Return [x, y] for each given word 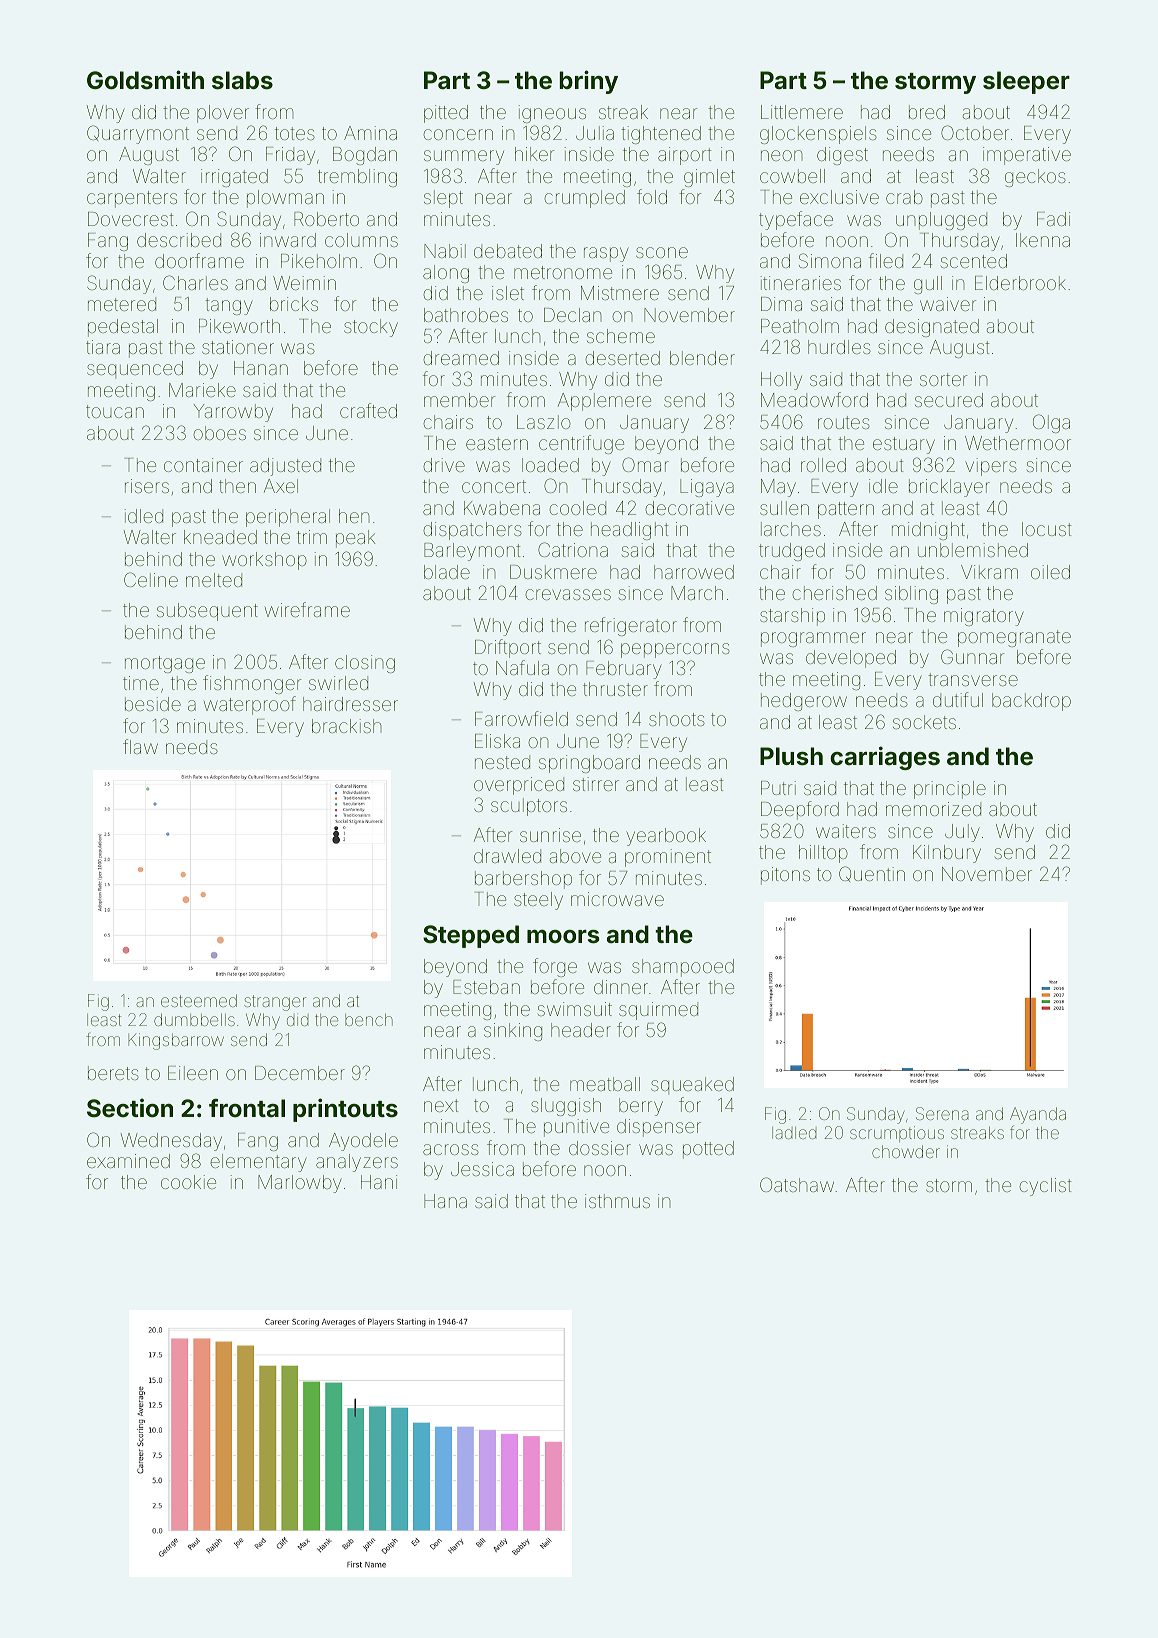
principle [950, 790]
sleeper [1026, 82]
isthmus [617, 1201]
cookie [188, 1182]
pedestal [123, 328]
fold [652, 196]
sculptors [529, 807]
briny [588, 82]
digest [842, 156]
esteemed [199, 1000]
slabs [242, 80]
